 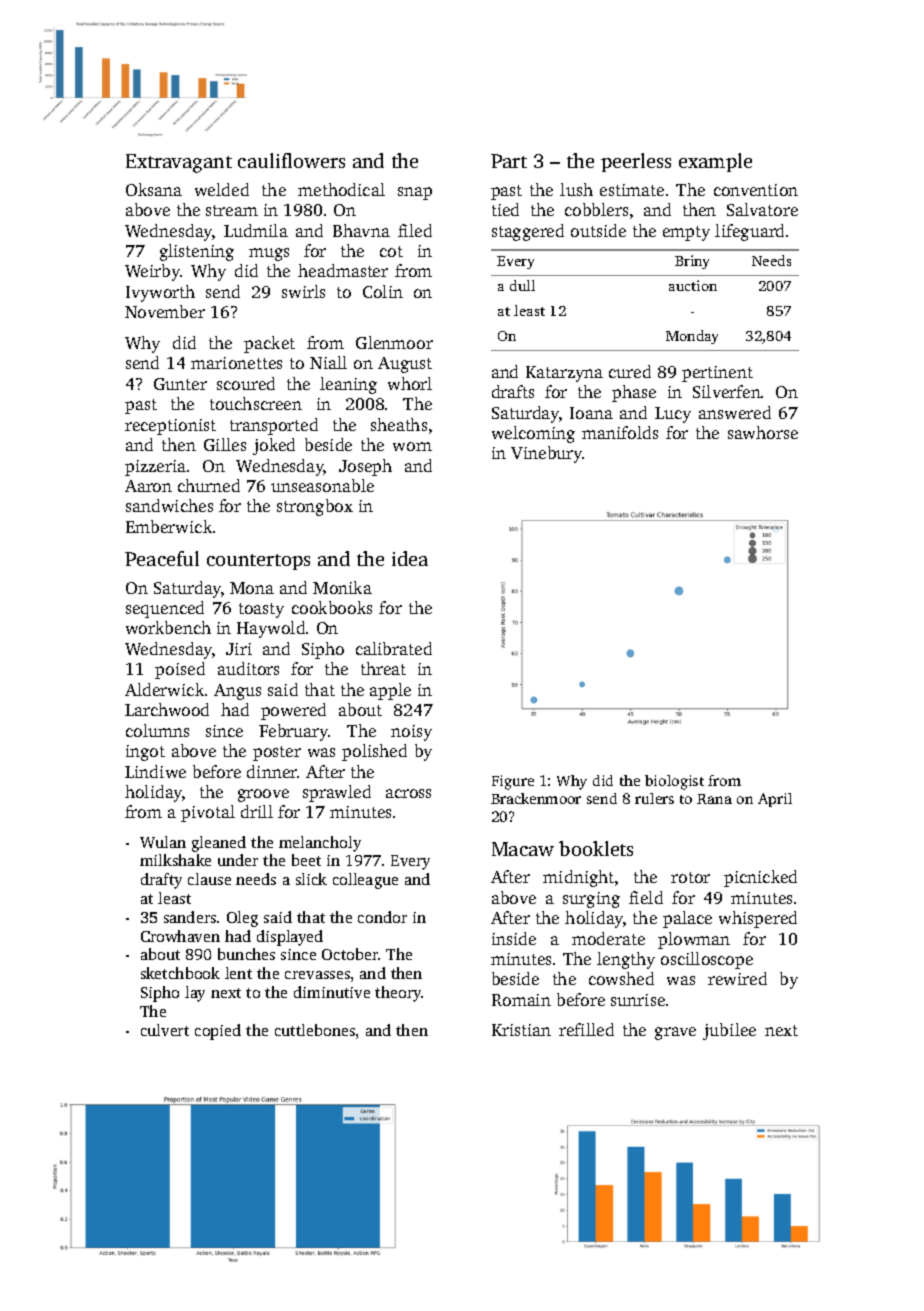 I want to click on sanders, so click(x=190, y=917).
